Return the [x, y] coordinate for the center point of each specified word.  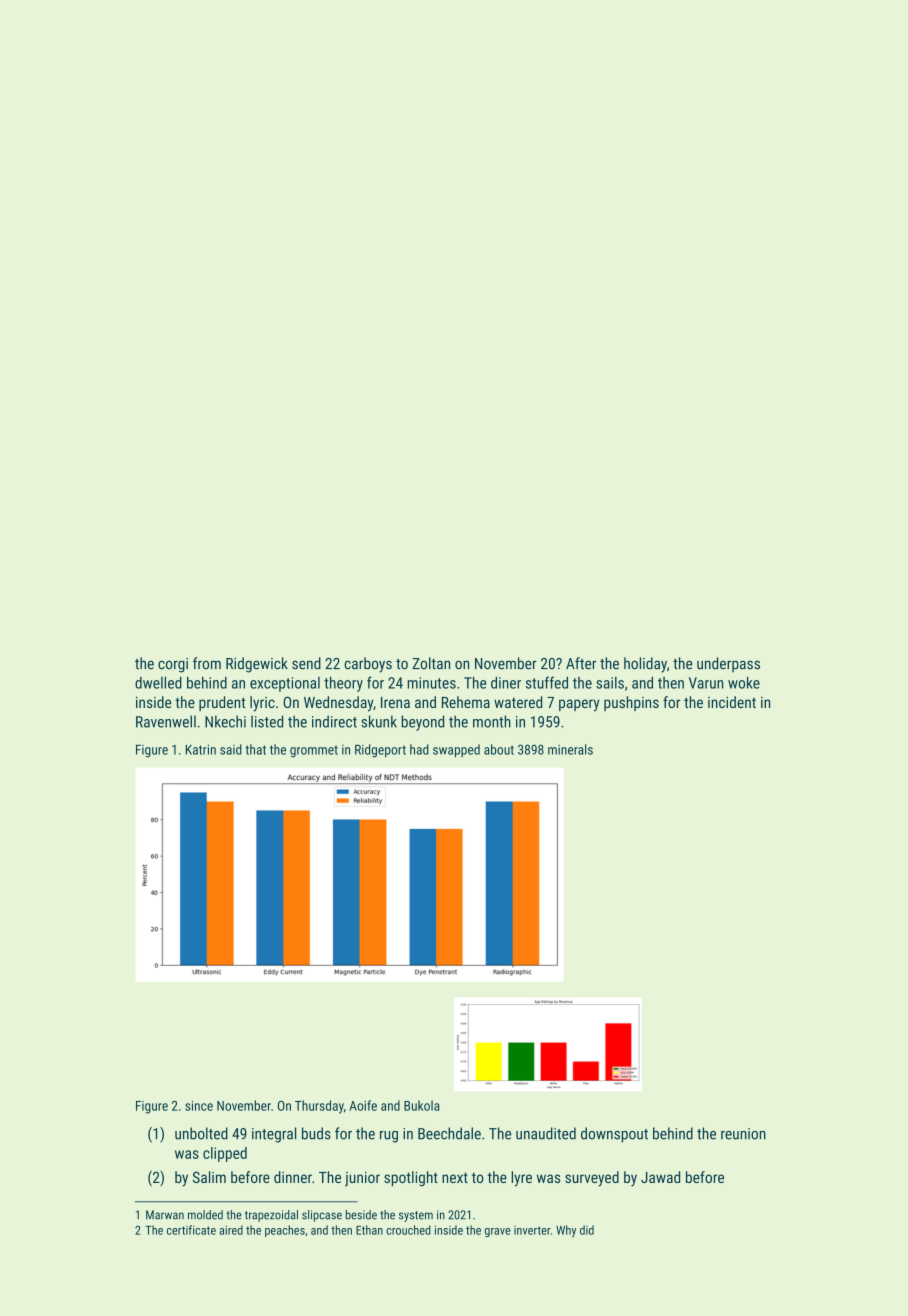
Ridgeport [380, 751]
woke [744, 682]
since [199, 1106]
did [587, 1230]
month [492, 721]
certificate [191, 1230]
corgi [173, 665]
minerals [570, 749]
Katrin [201, 749]
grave [498, 1232]
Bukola [421, 1105]
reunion [743, 1134]
